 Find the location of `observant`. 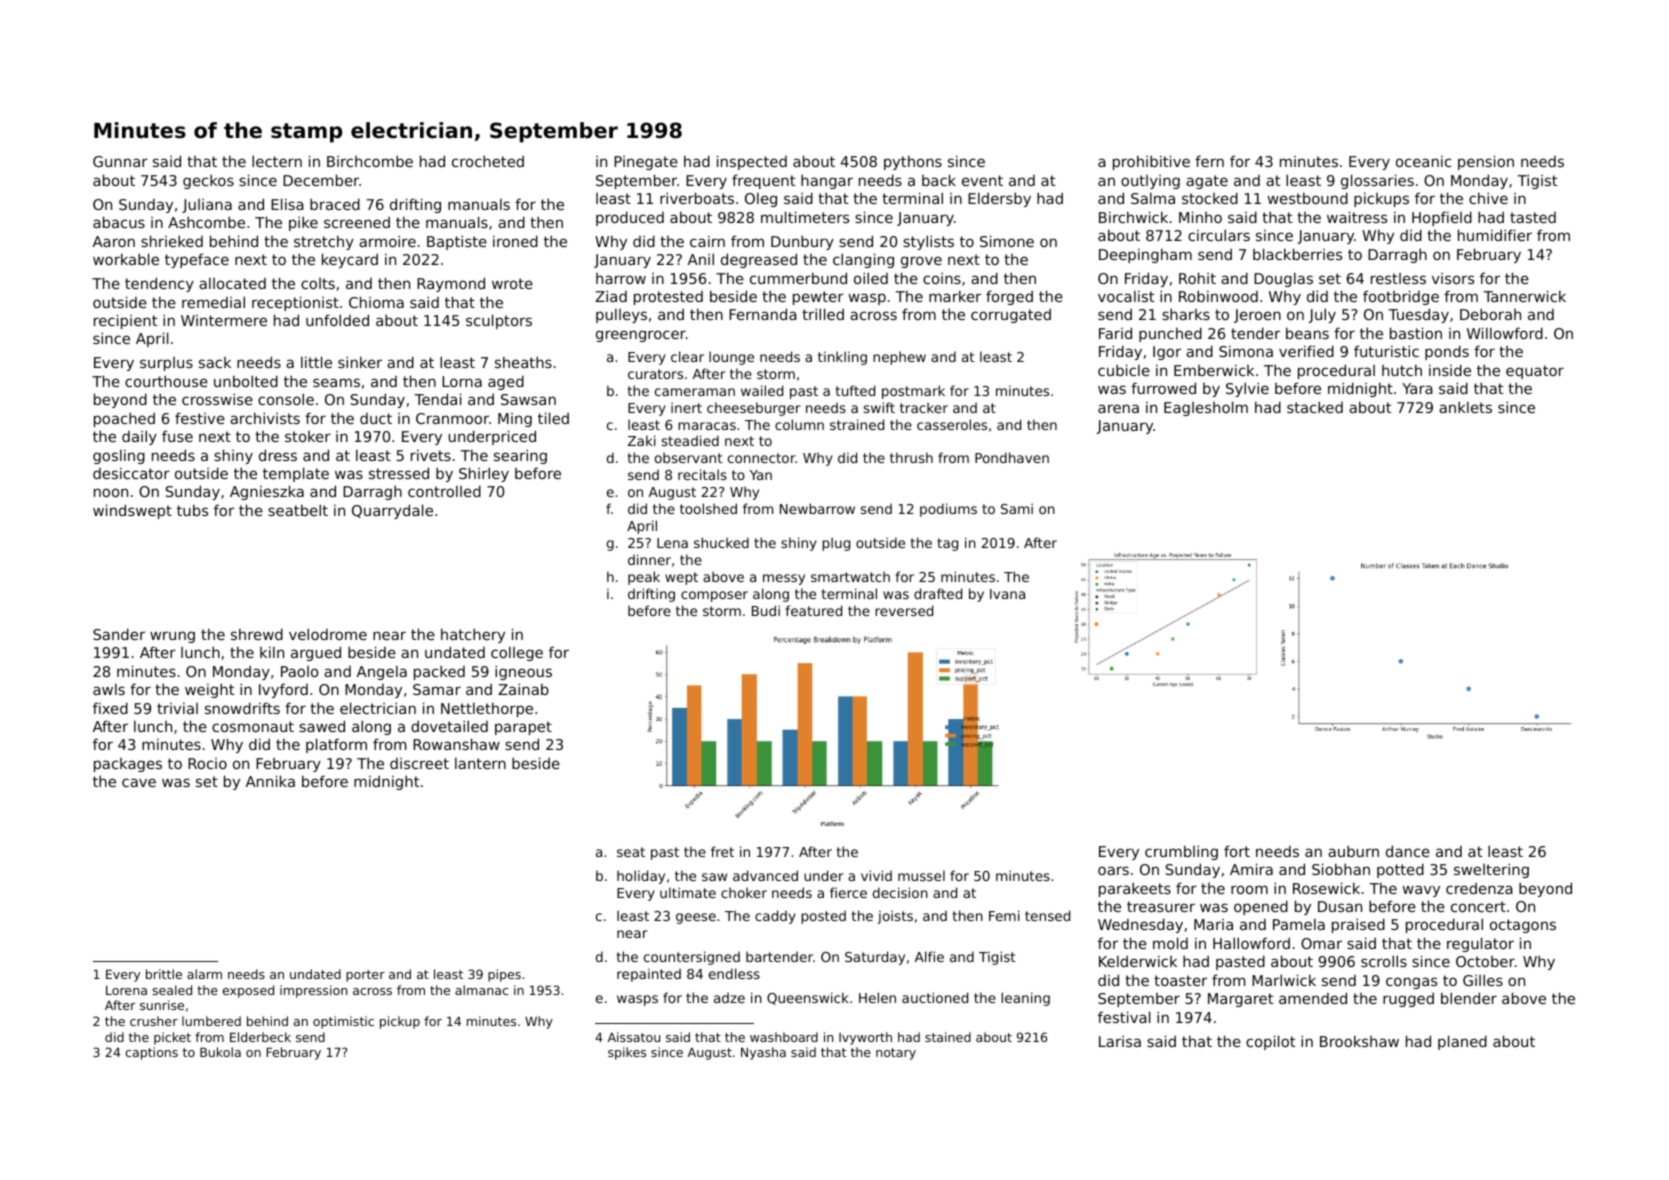

observant is located at coordinates (689, 457).
